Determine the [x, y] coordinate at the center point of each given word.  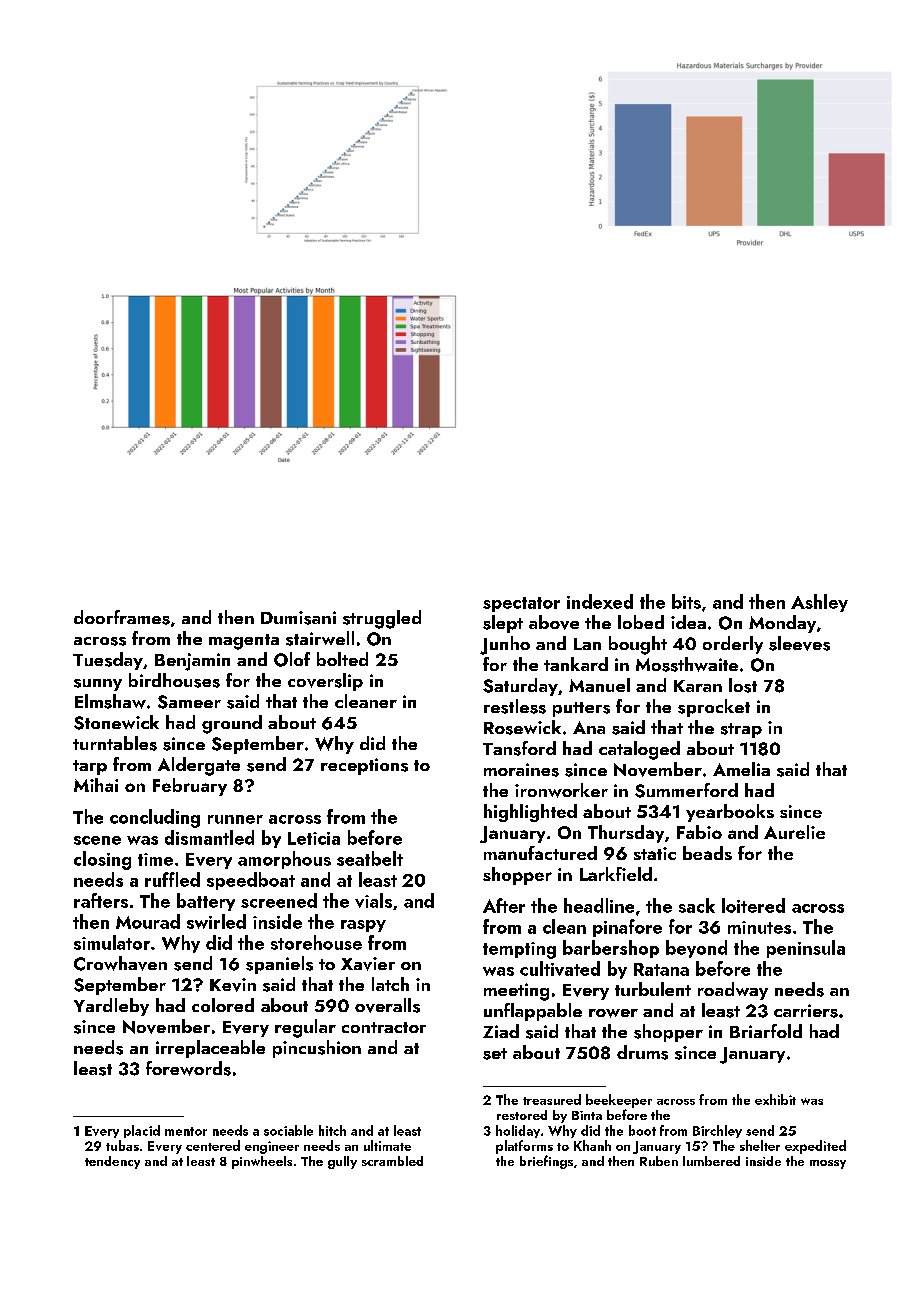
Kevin [233, 985]
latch [390, 984]
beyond [696, 949]
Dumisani [298, 618]
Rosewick [522, 727]
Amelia [741, 769]
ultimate [387, 1145]
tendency [112, 1162]
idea [688, 622]
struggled [382, 619]
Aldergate [199, 766]
